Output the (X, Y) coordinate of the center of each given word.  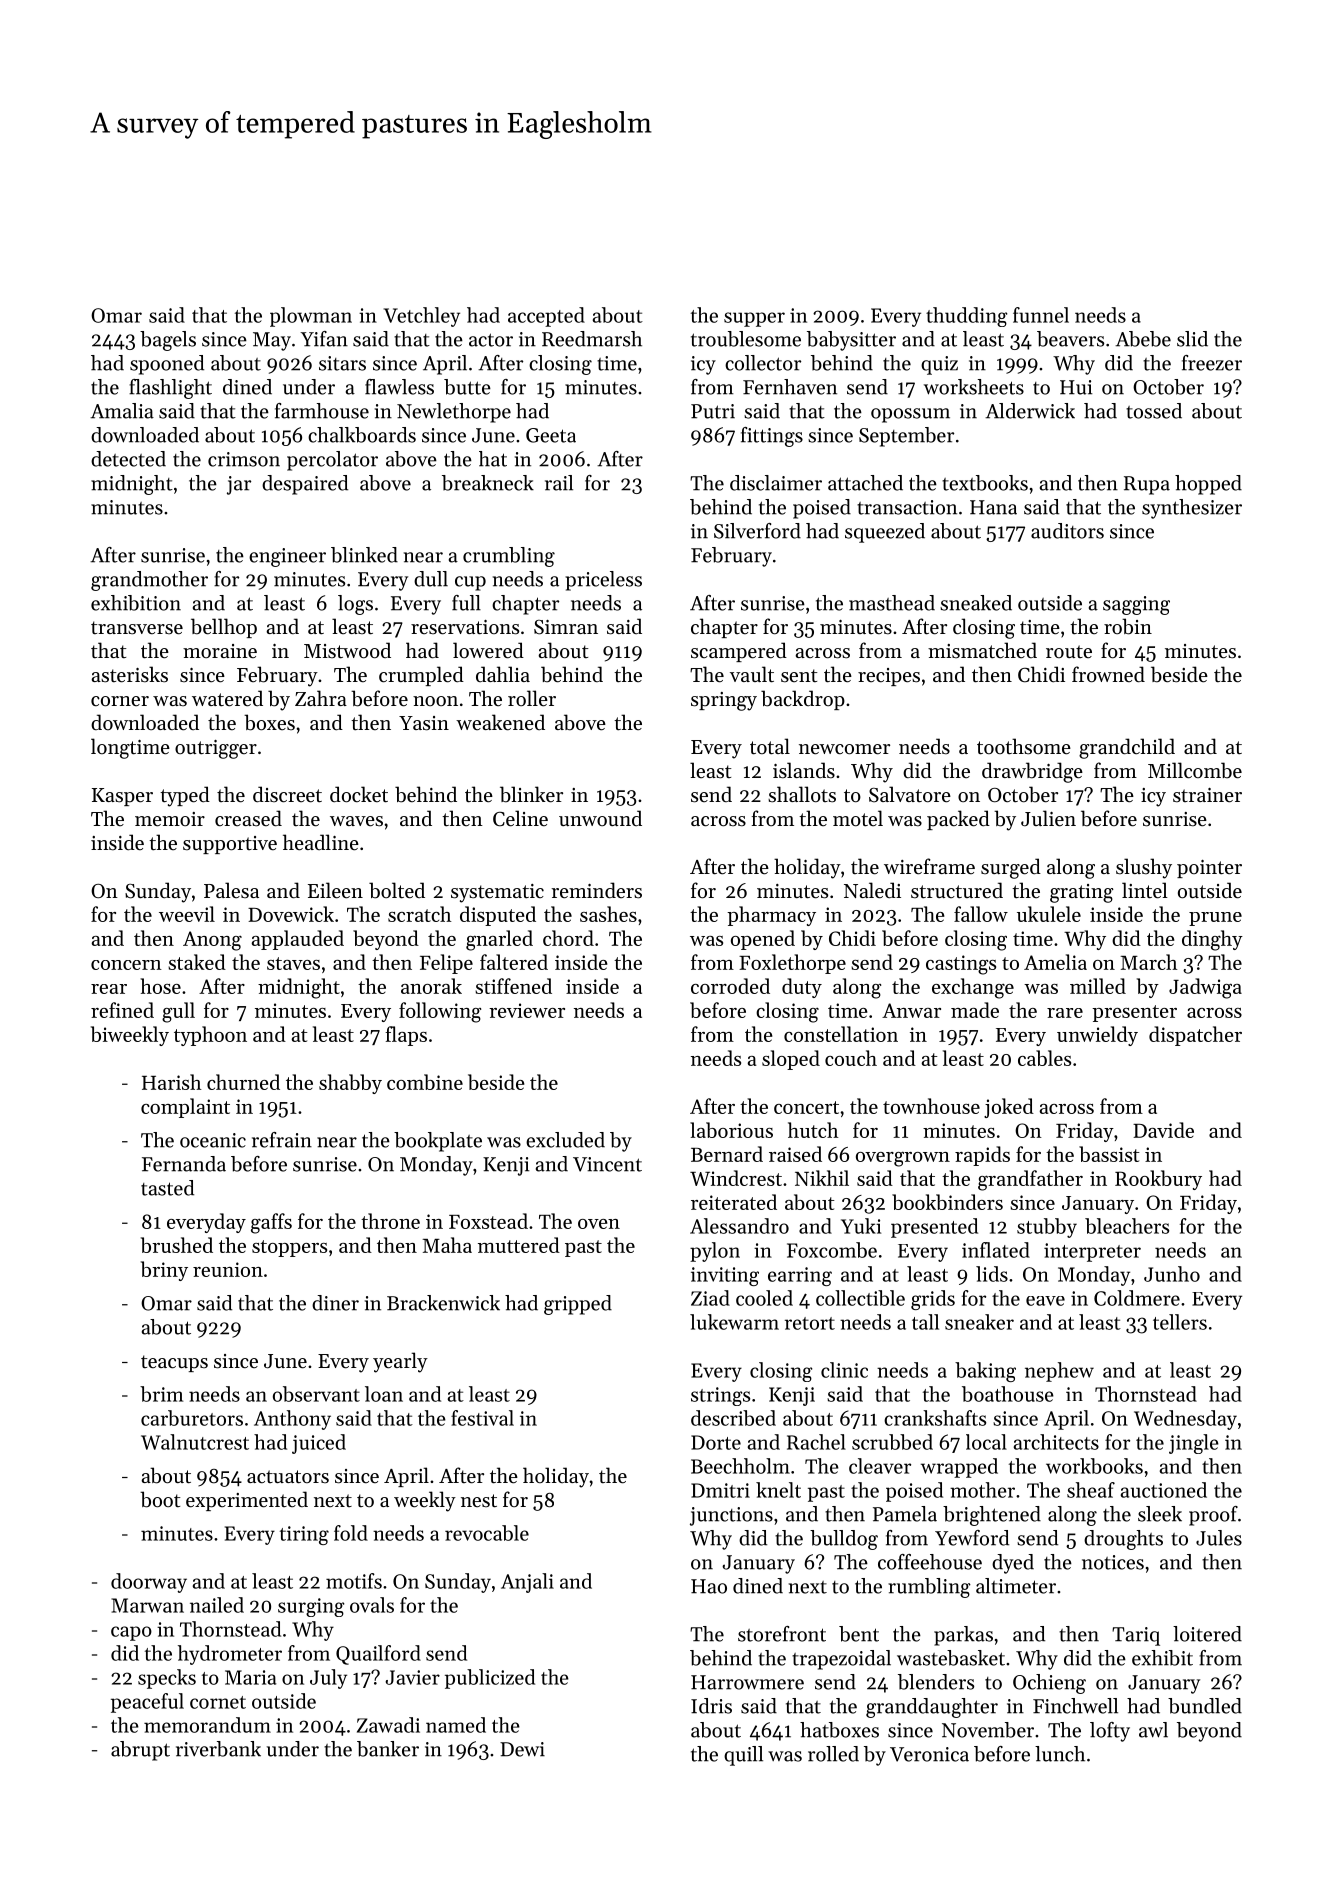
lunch (1060, 1754)
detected (128, 459)
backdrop (803, 700)
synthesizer (1192, 509)
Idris (711, 1706)
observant (316, 1394)
